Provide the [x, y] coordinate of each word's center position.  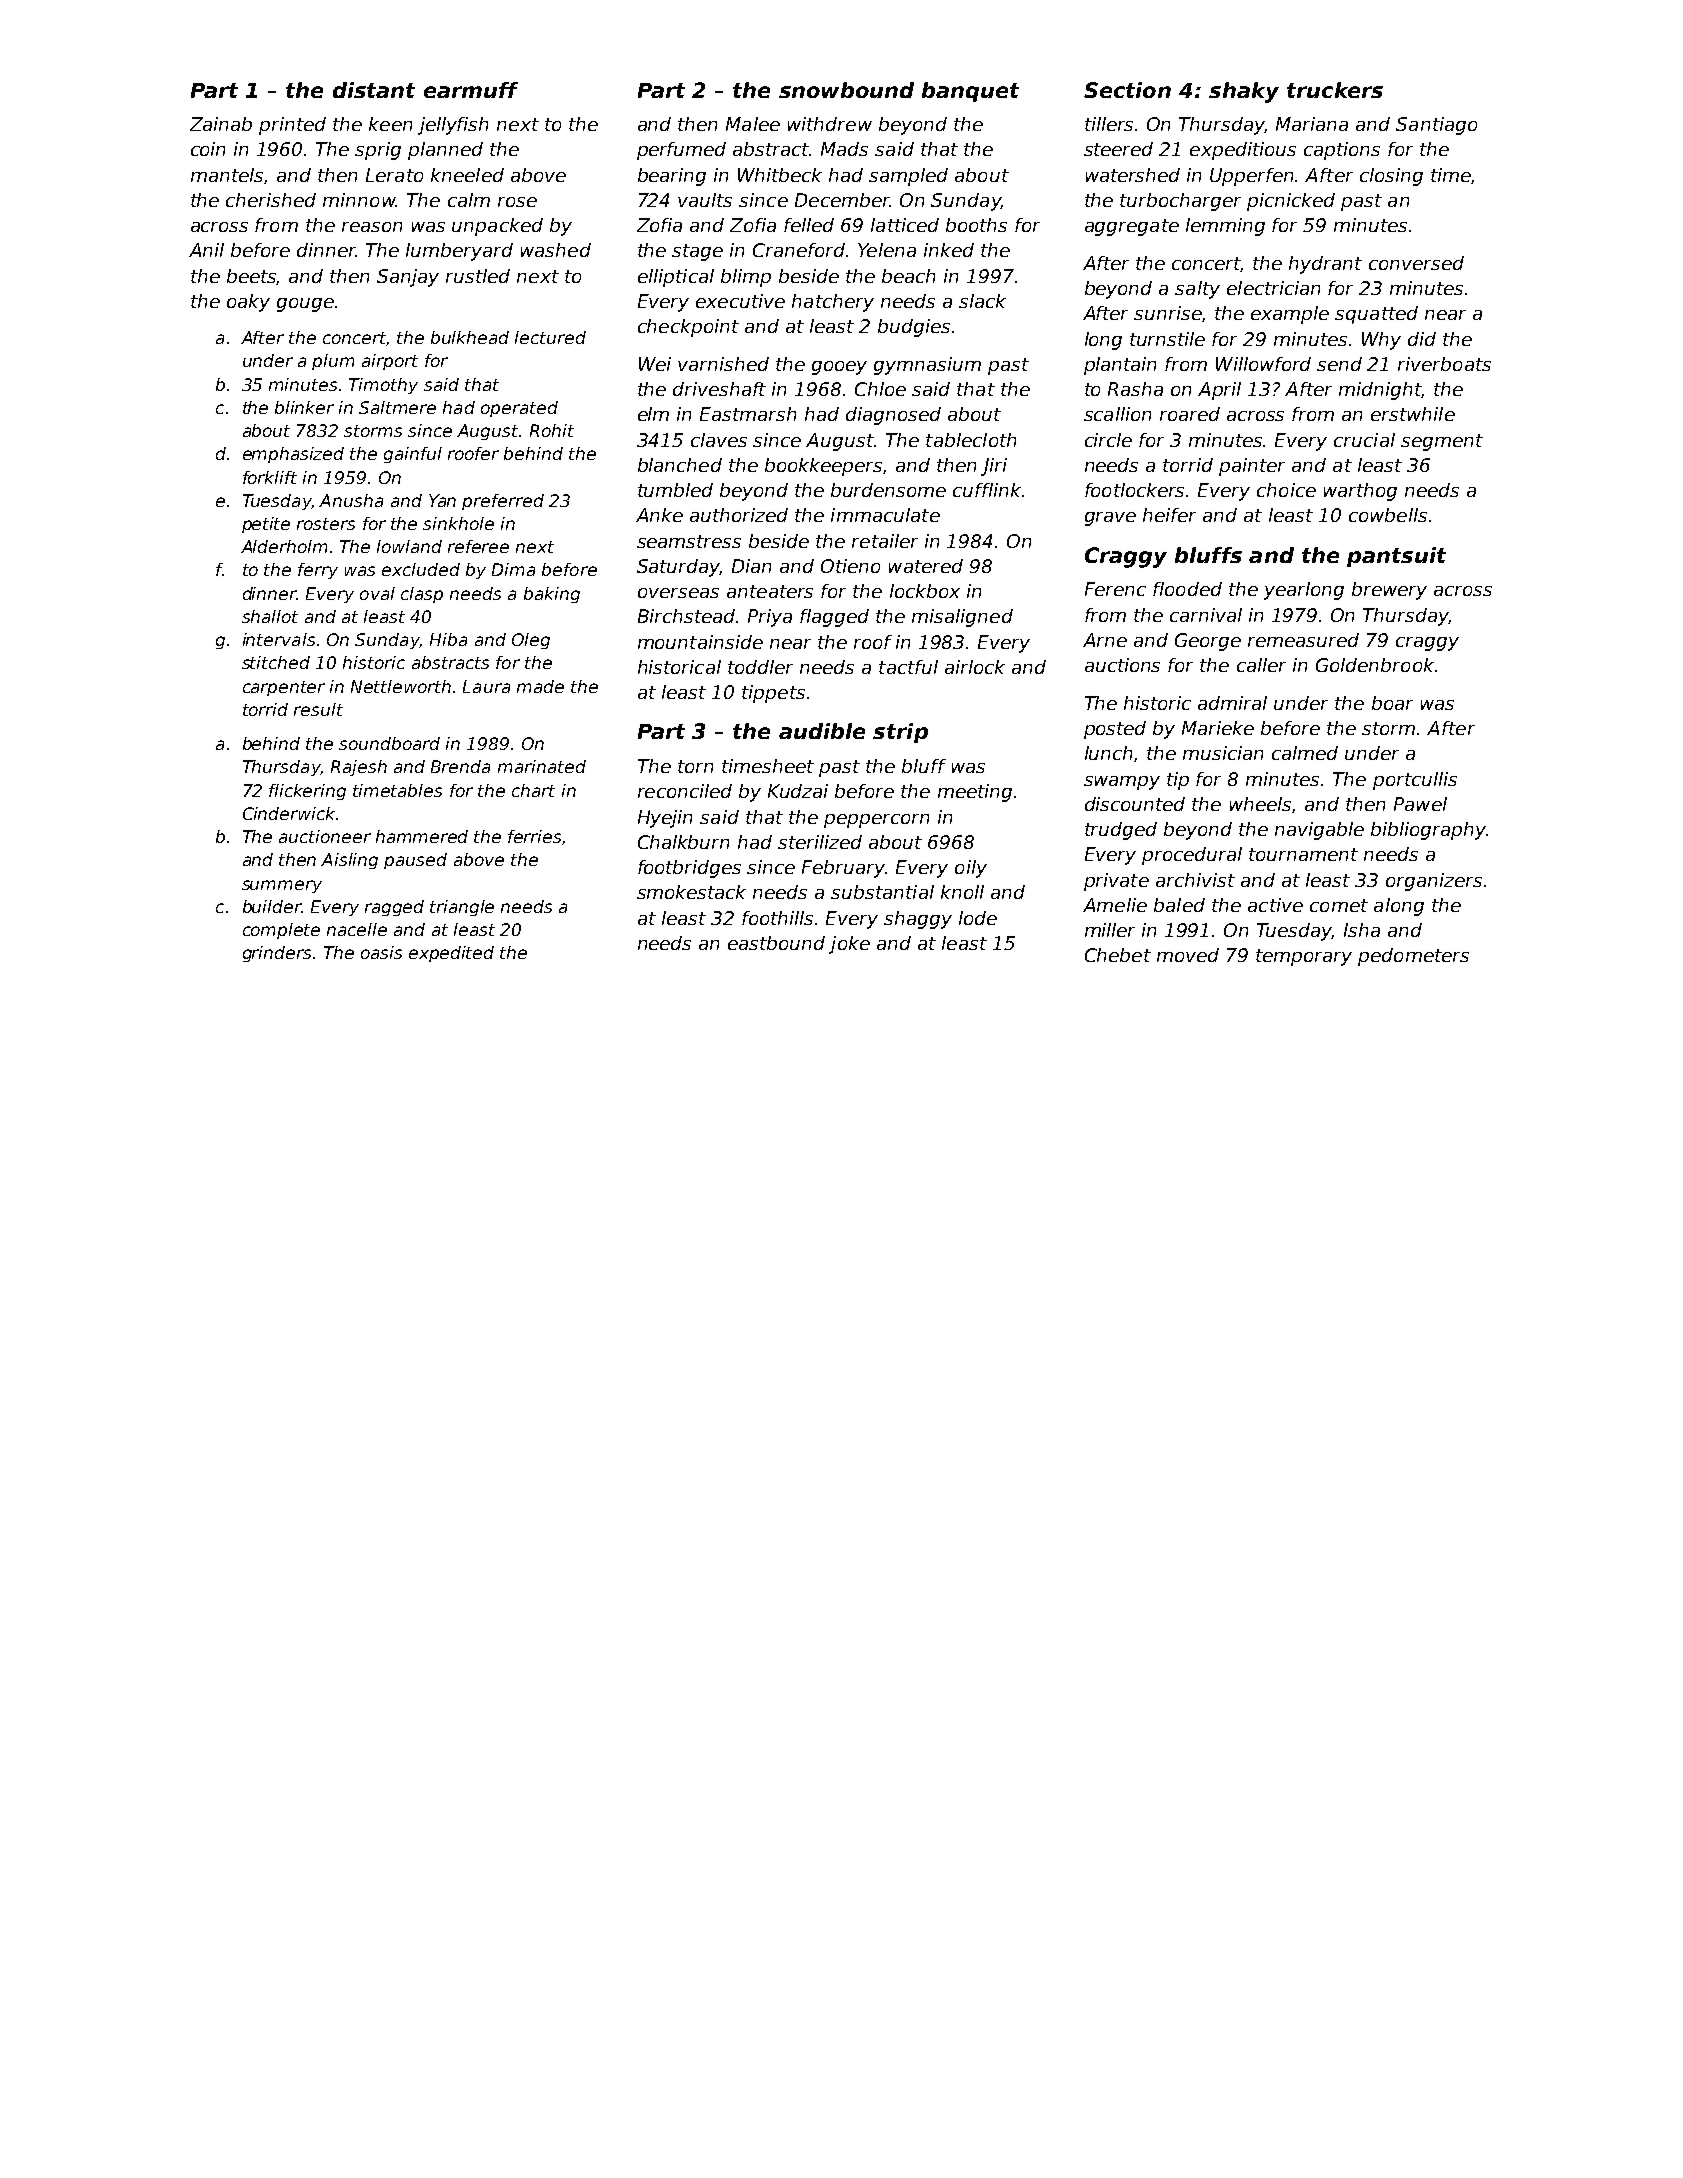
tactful [908, 667]
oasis [381, 952]
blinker [304, 407]
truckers [1335, 90]
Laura [486, 686]
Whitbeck [780, 175]
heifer [1169, 515]
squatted [1376, 315]
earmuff [471, 90]
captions [1342, 151]
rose [517, 202]
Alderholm [284, 546]
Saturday [678, 568]
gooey [839, 368]
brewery [1389, 591]
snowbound [846, 90]
